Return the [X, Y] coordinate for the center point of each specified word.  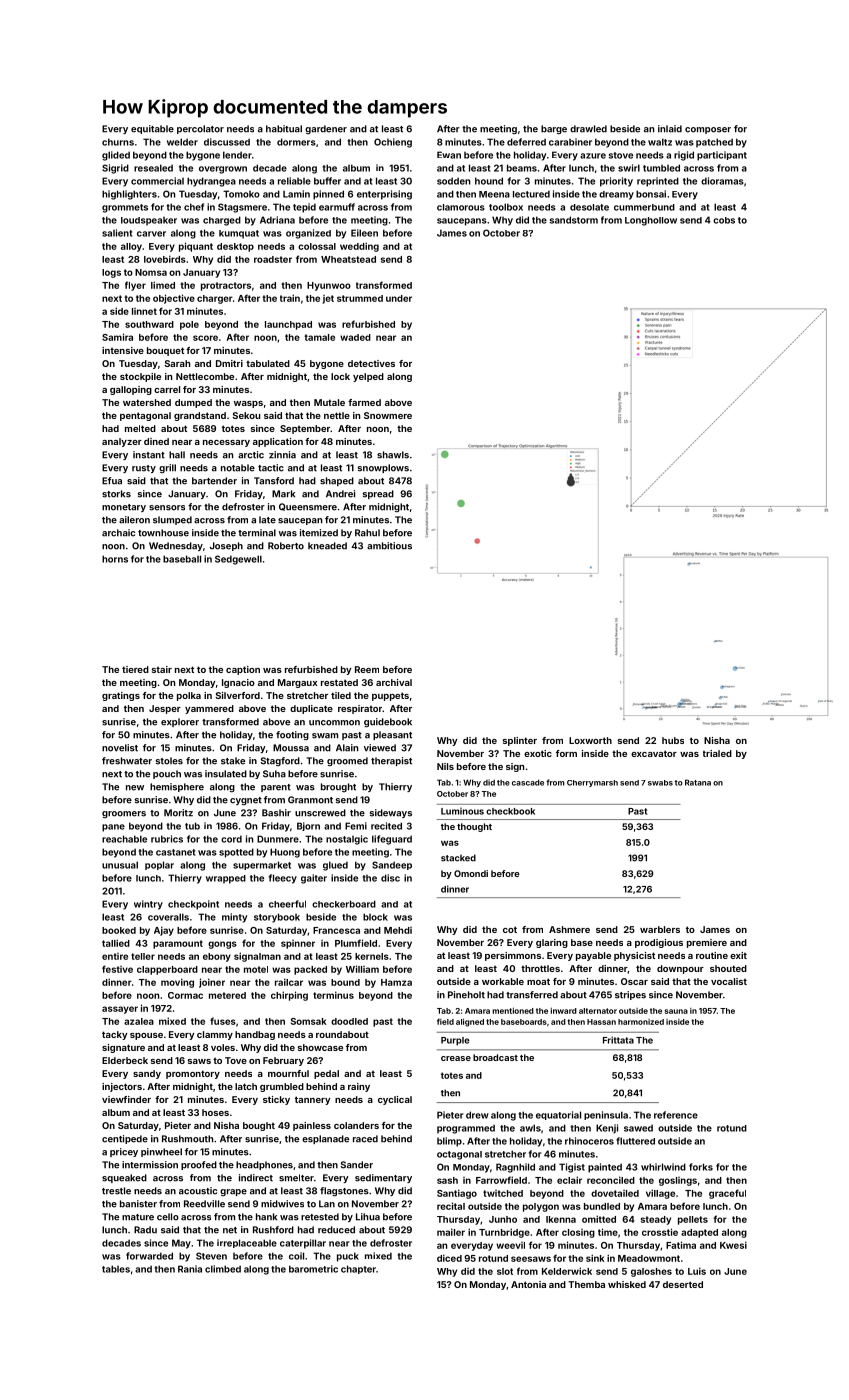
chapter [358, 1269]
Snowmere [388, 415]
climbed [223, 1269]
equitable [152, 129]
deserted [683, 1284]
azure [593, 156]
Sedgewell [238, 560]
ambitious [389, 546]
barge [554, 129]
